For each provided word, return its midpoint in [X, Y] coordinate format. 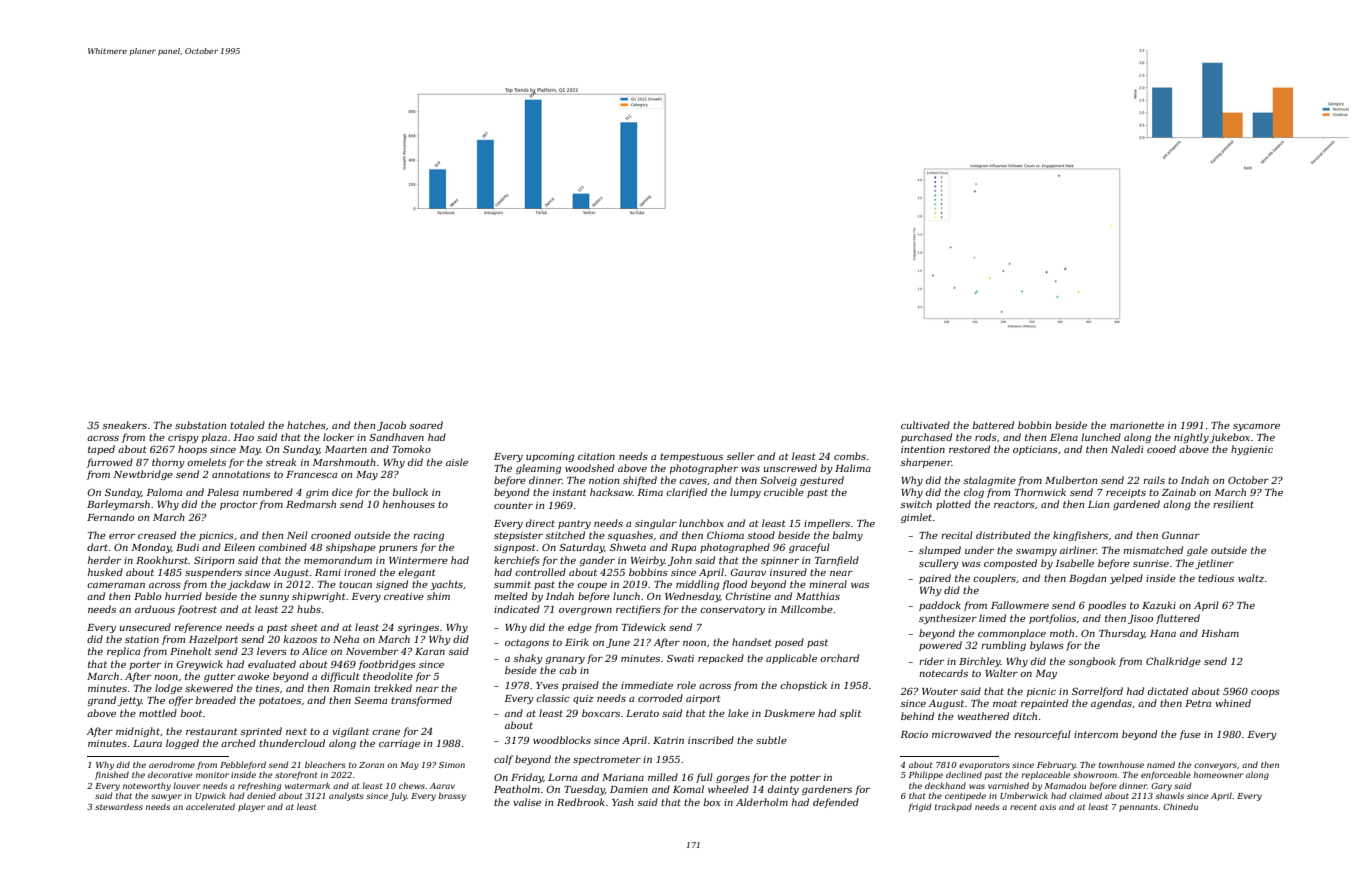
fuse [1190, 735]
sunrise [1151, 563]
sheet [304, 627]
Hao [243, 437]
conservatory [732, 610]
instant [570, 492]
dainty [783, 790]
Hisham [1220, 633]
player [251, 807]
